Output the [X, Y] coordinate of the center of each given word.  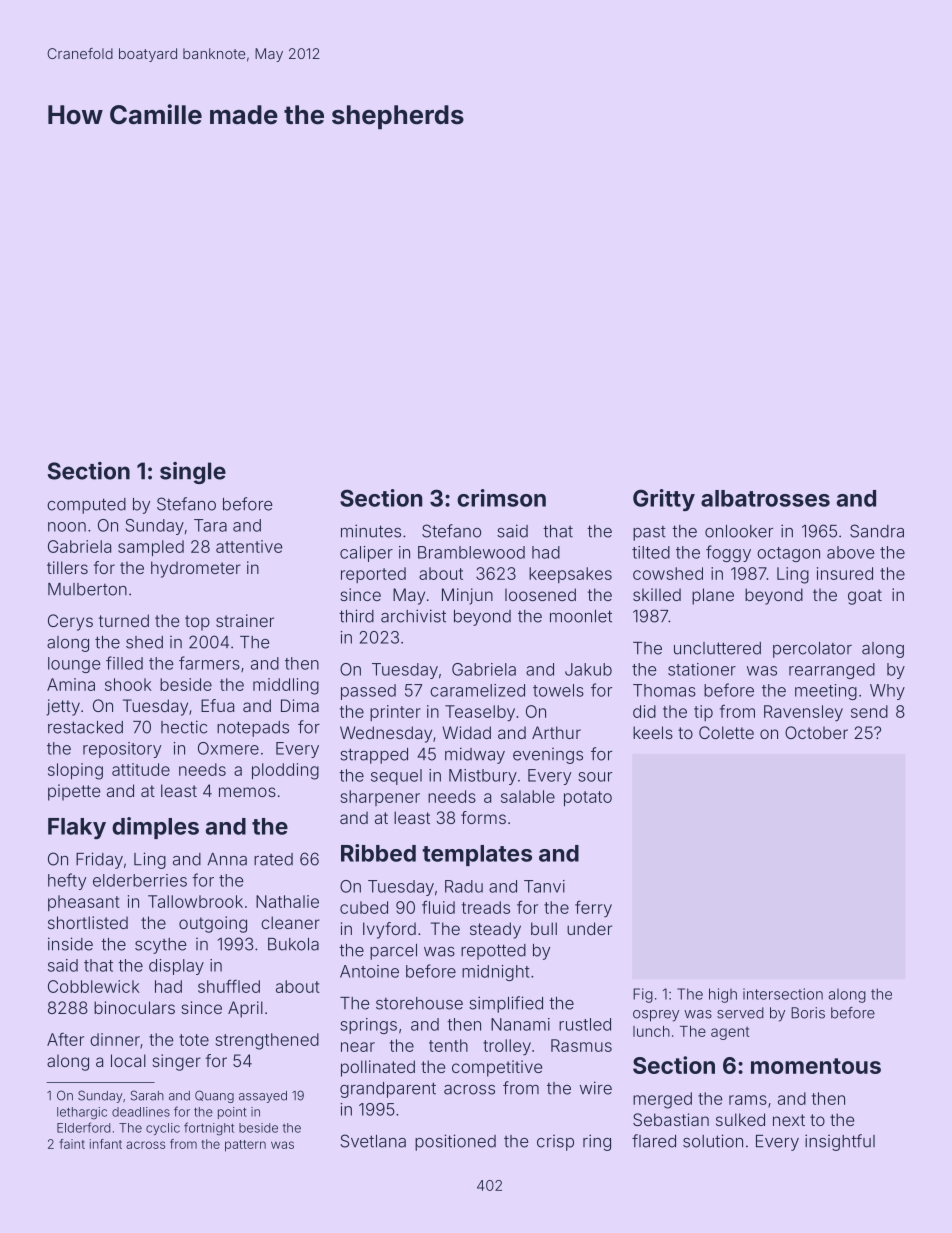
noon [67, 527]
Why [887, 692]
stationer [702, 669]
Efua [217, 705]
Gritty [664, 500]
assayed [263, 1097]
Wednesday [386, 734]
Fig [643, 995]
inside [70, 944]
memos [247, 792]
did [644, 711]
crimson [501, 498]
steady [495, 930]
